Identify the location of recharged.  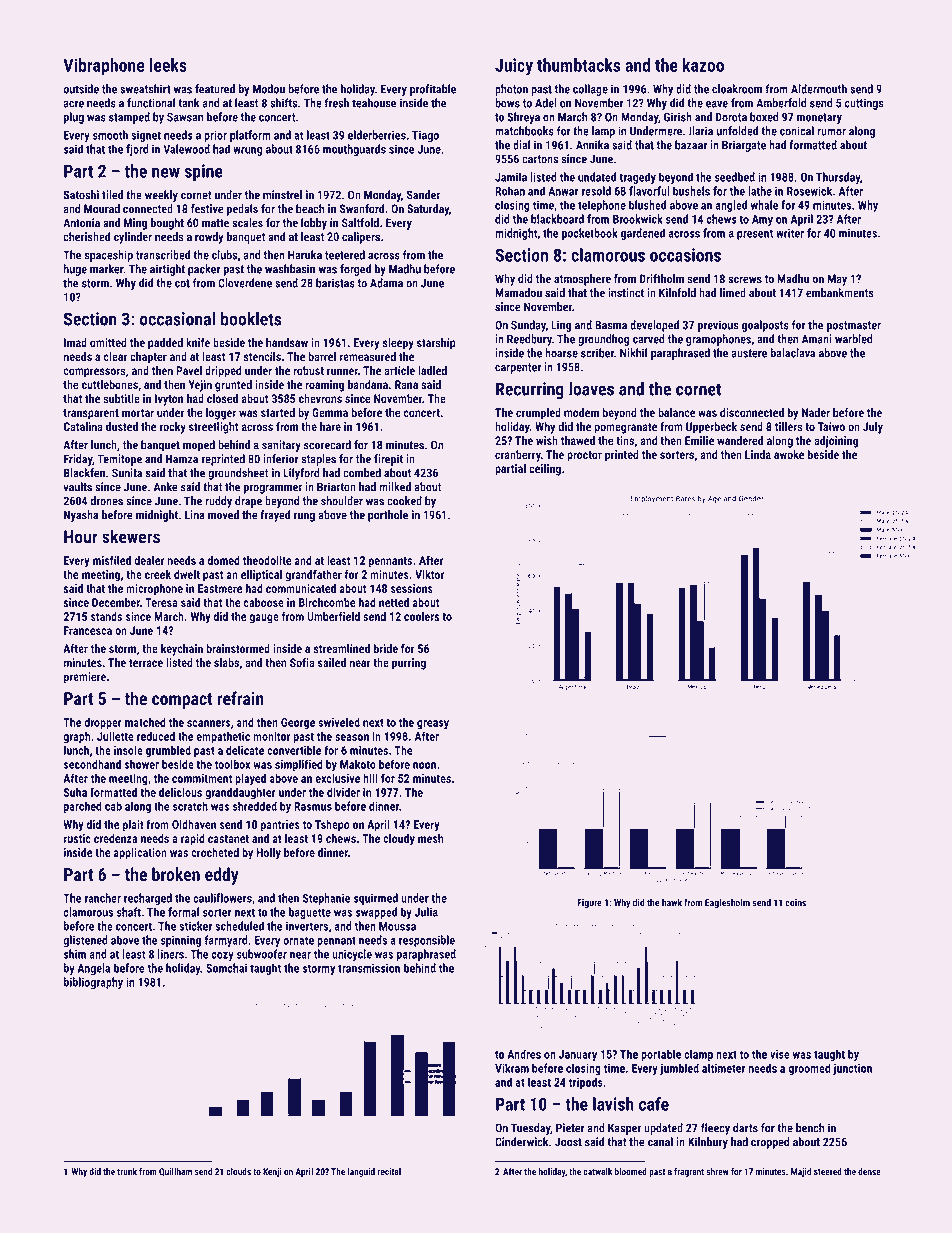
(148, 899).
